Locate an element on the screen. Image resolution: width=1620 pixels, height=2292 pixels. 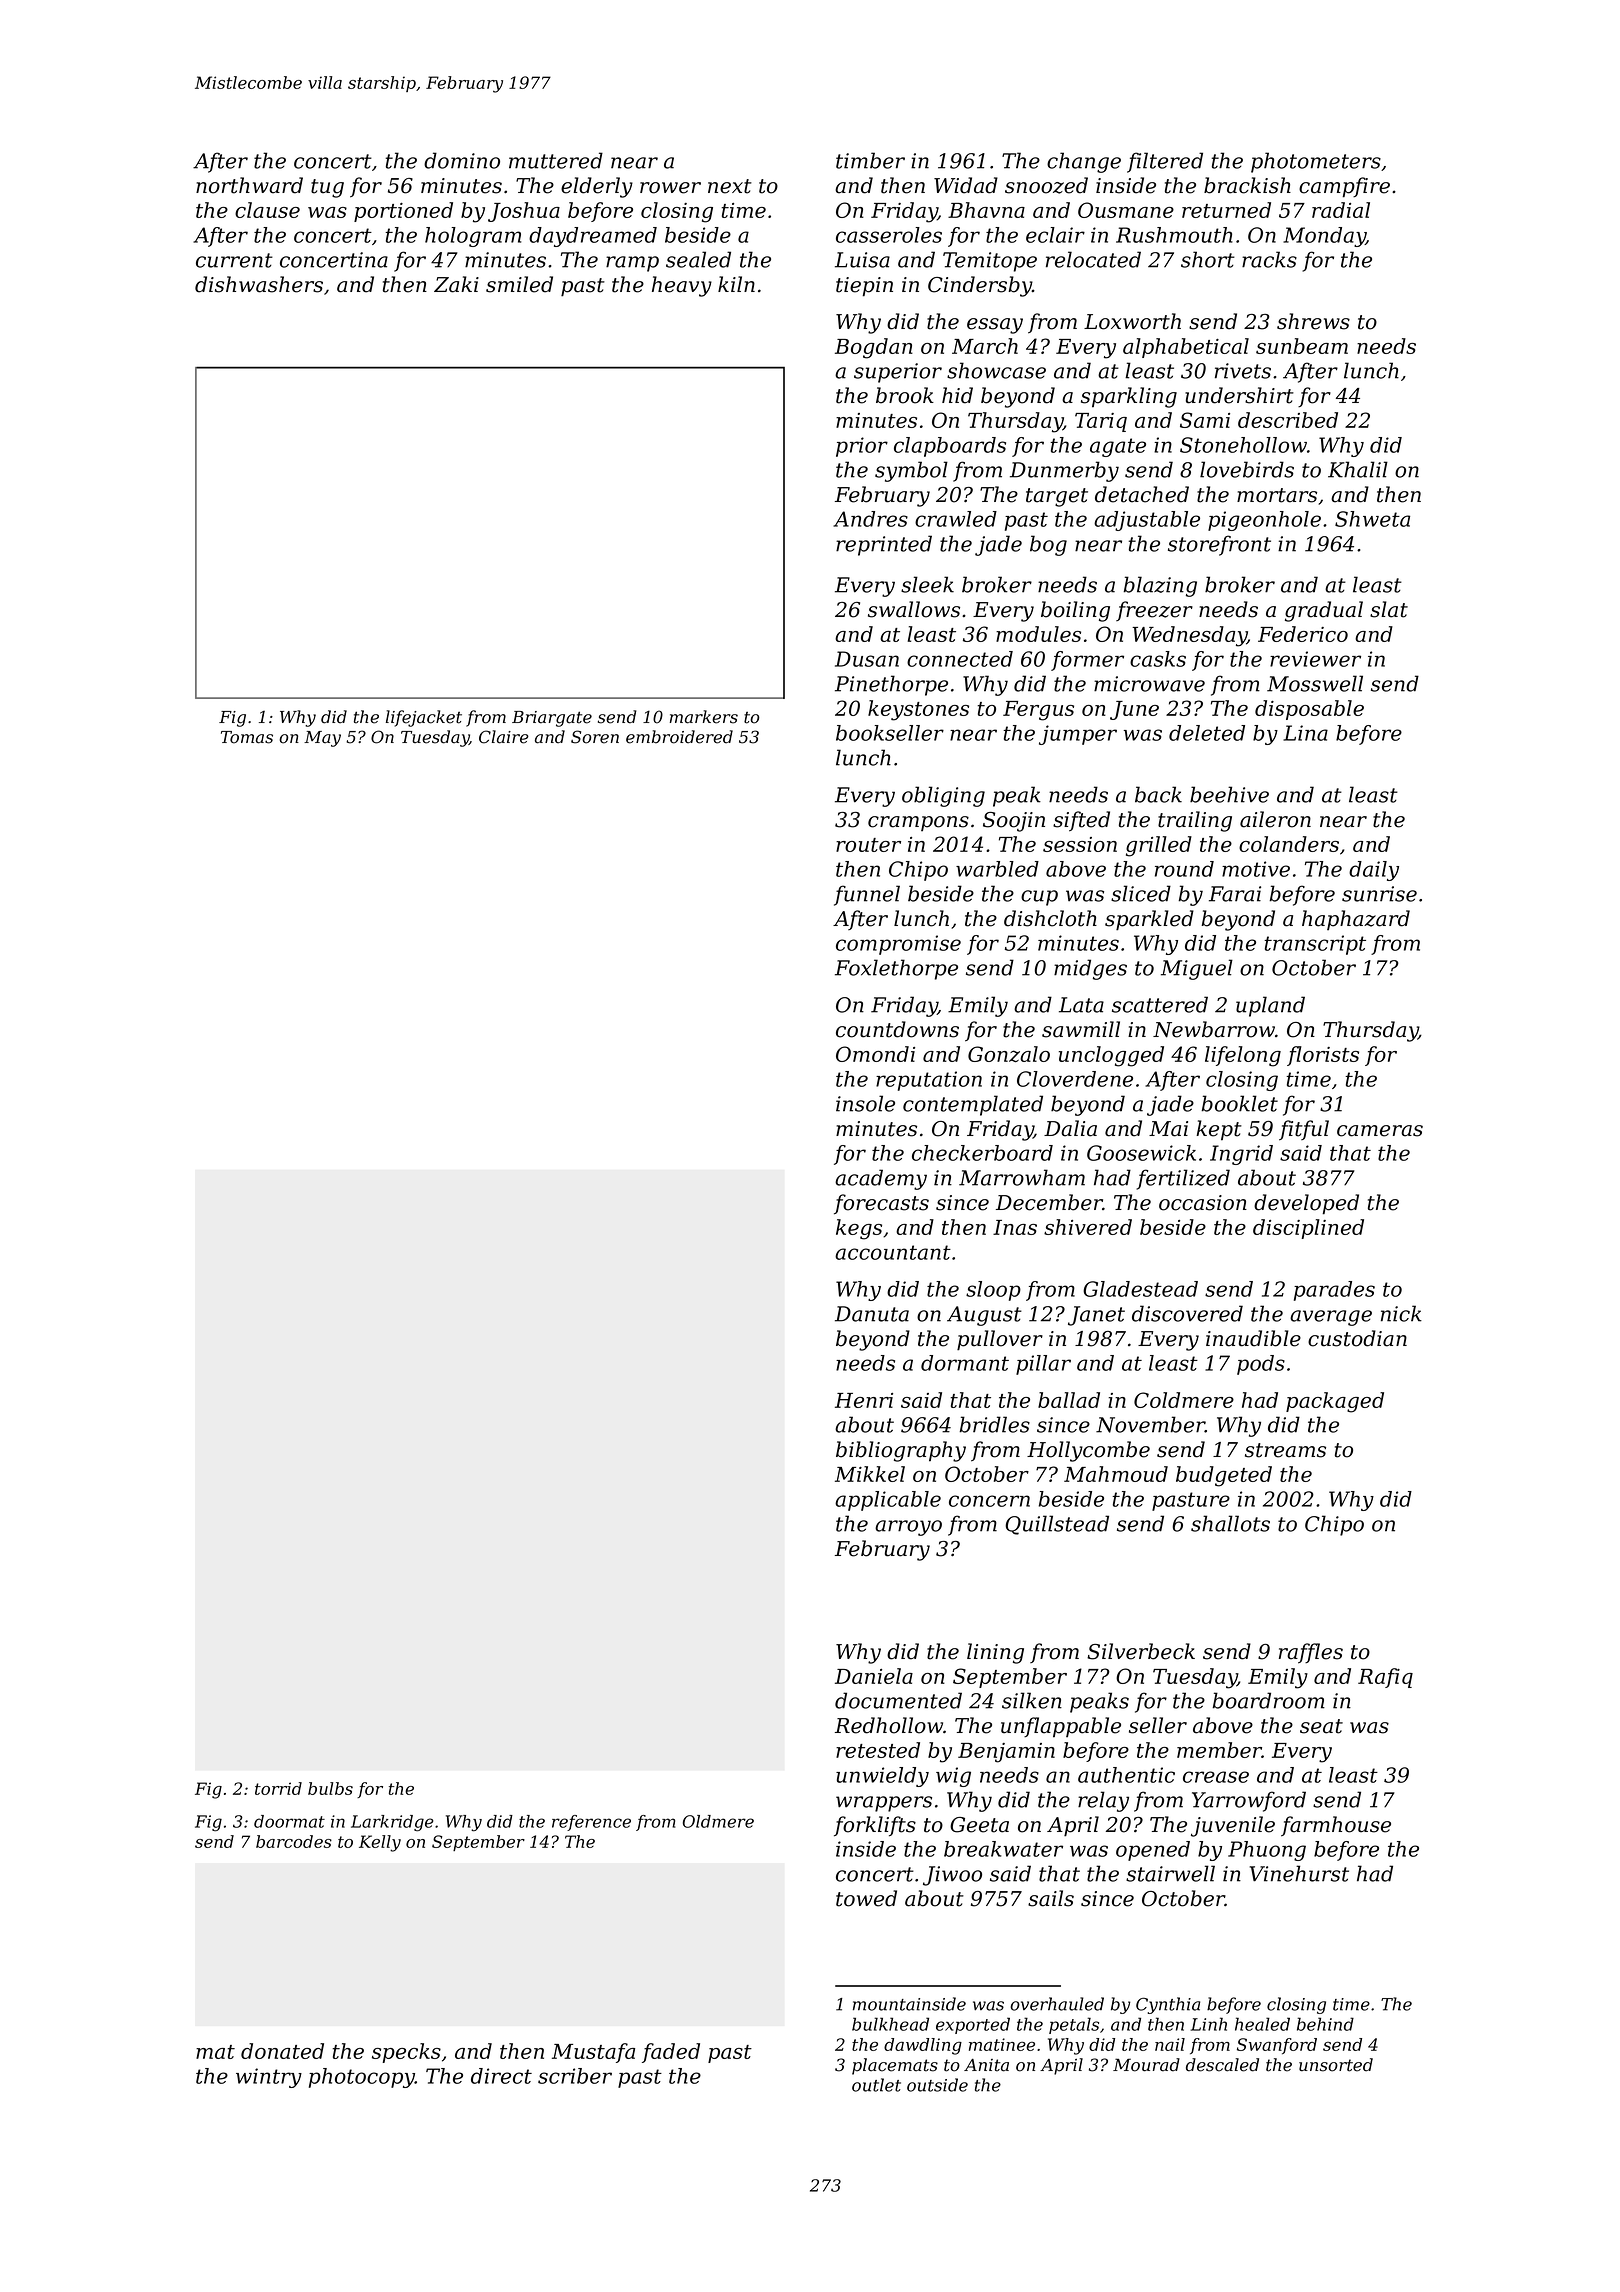
dishwashers is located at coordinates (259, 284).
